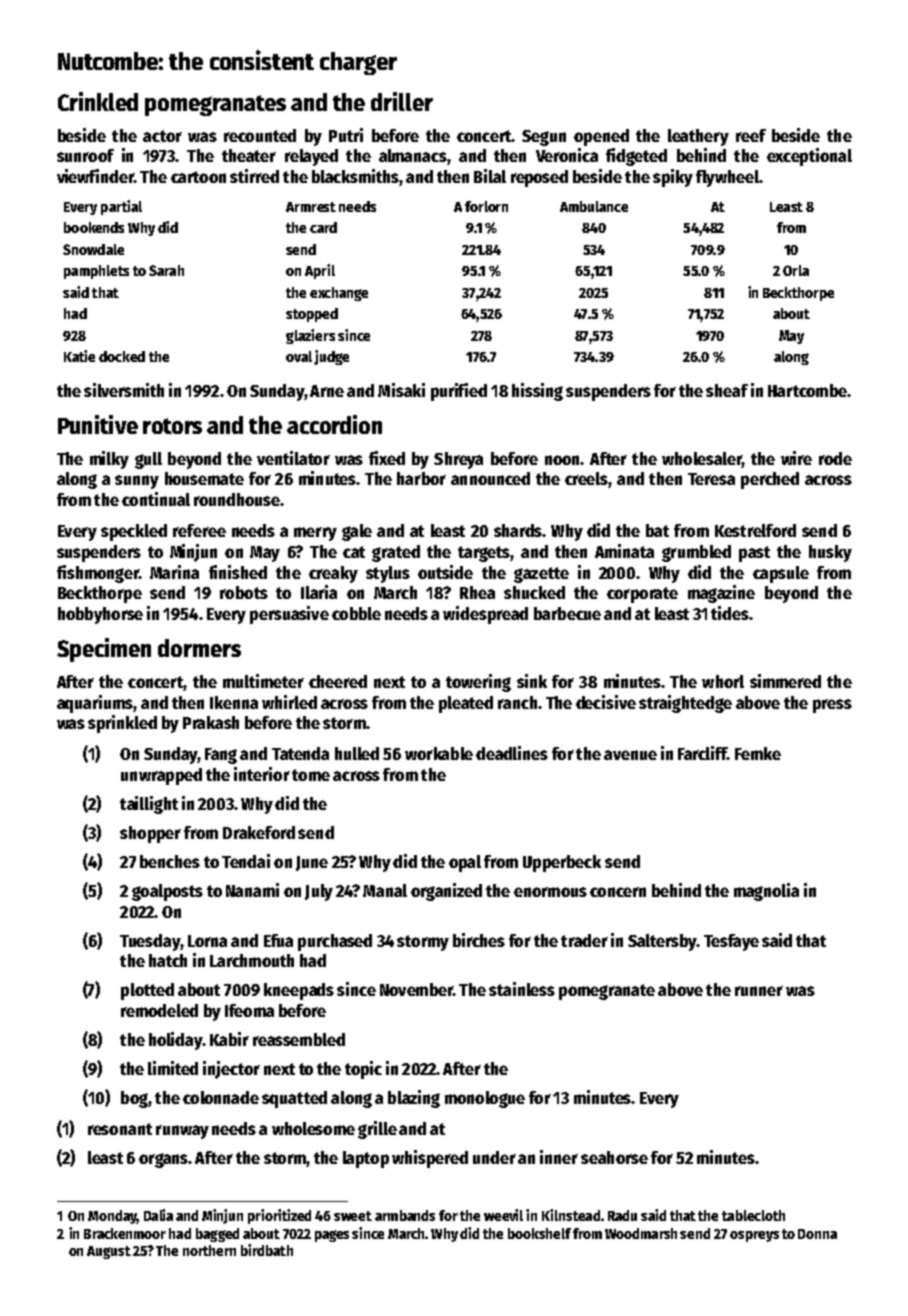  I want to click on Misaki, so click(401, 390).
